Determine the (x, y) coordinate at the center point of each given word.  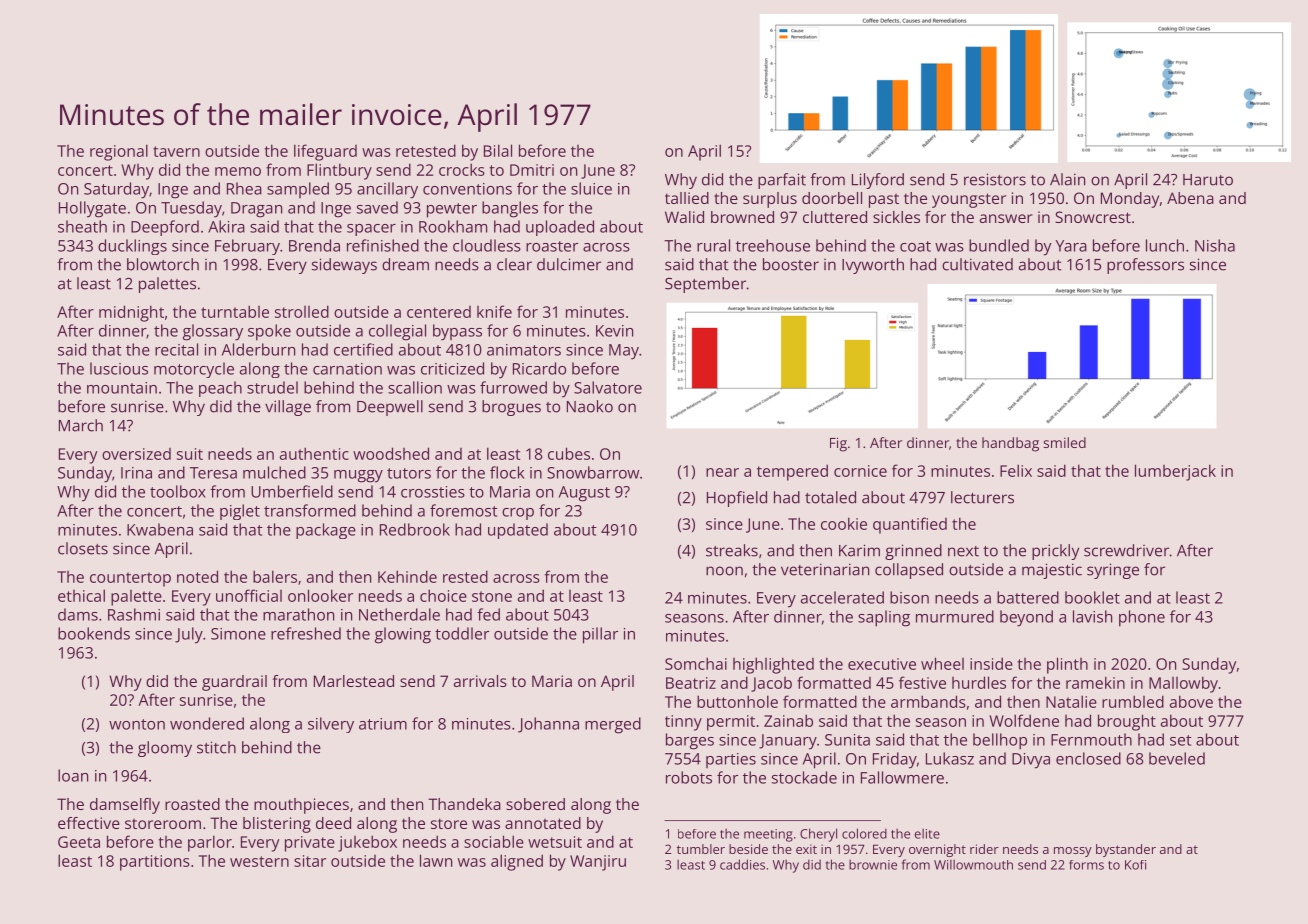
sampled (298, 190)
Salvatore (608, 387)
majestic (1052, 571)
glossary (213, 332)
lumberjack (1175, 472)
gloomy (165, 749)
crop (518, 514)
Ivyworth (873, 266)
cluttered (835, 217)
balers (275, 576)
